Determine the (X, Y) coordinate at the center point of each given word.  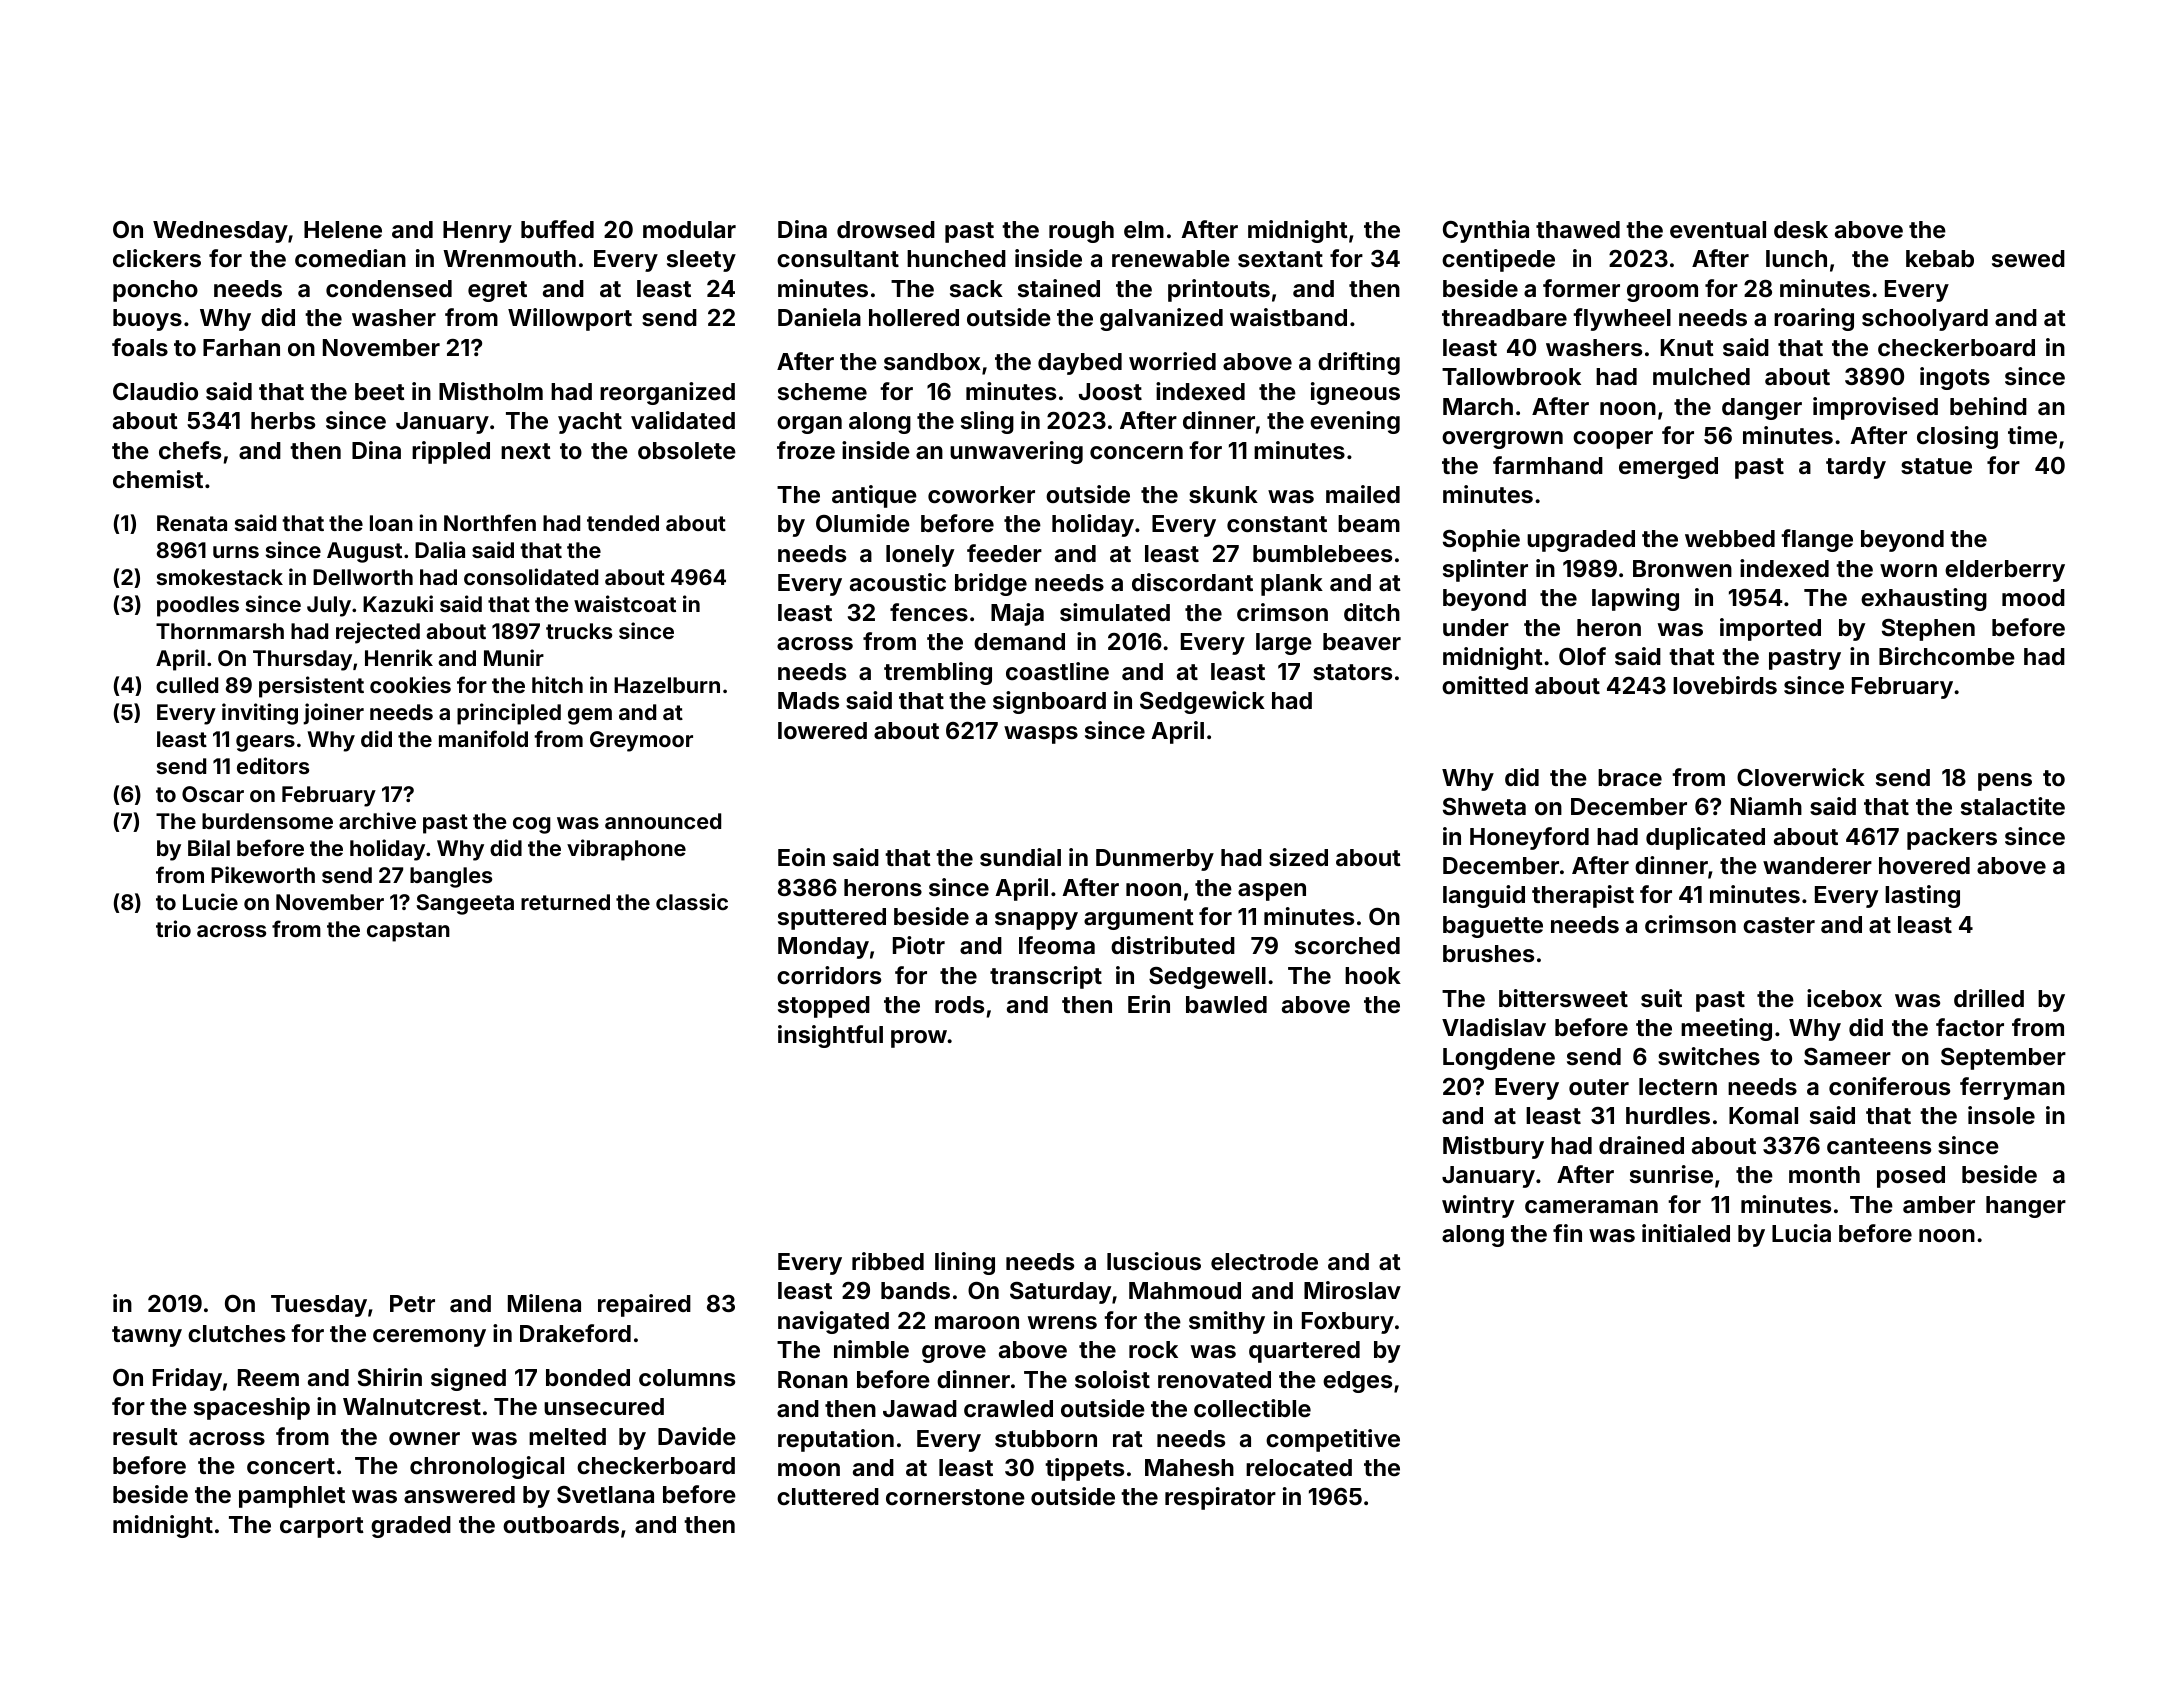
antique (874, 496)
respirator (1220, 1498)
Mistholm (491, 391)
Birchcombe (1947, 656)
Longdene (1499, 1059)
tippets (1084, 1469)
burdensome (267, 821)
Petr (412, 1303)
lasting (1922, 896)
